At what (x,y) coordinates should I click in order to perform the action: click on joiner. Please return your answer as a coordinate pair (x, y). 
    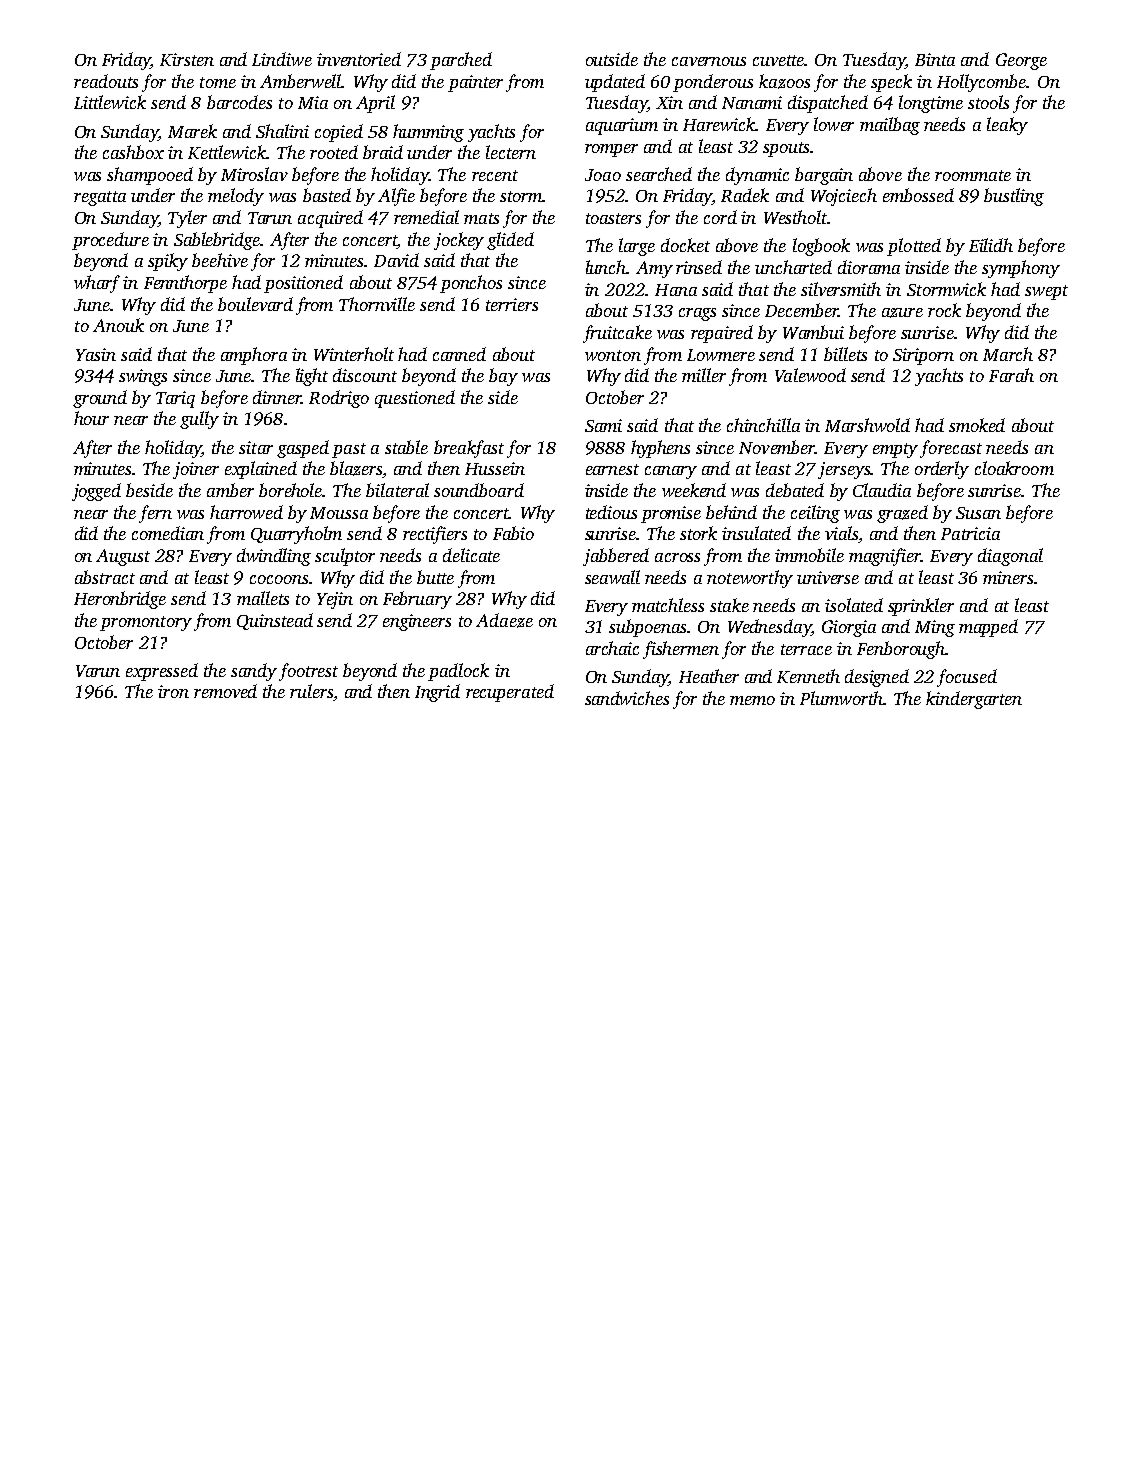
    Looking at the image, I should click on (196, 470).
